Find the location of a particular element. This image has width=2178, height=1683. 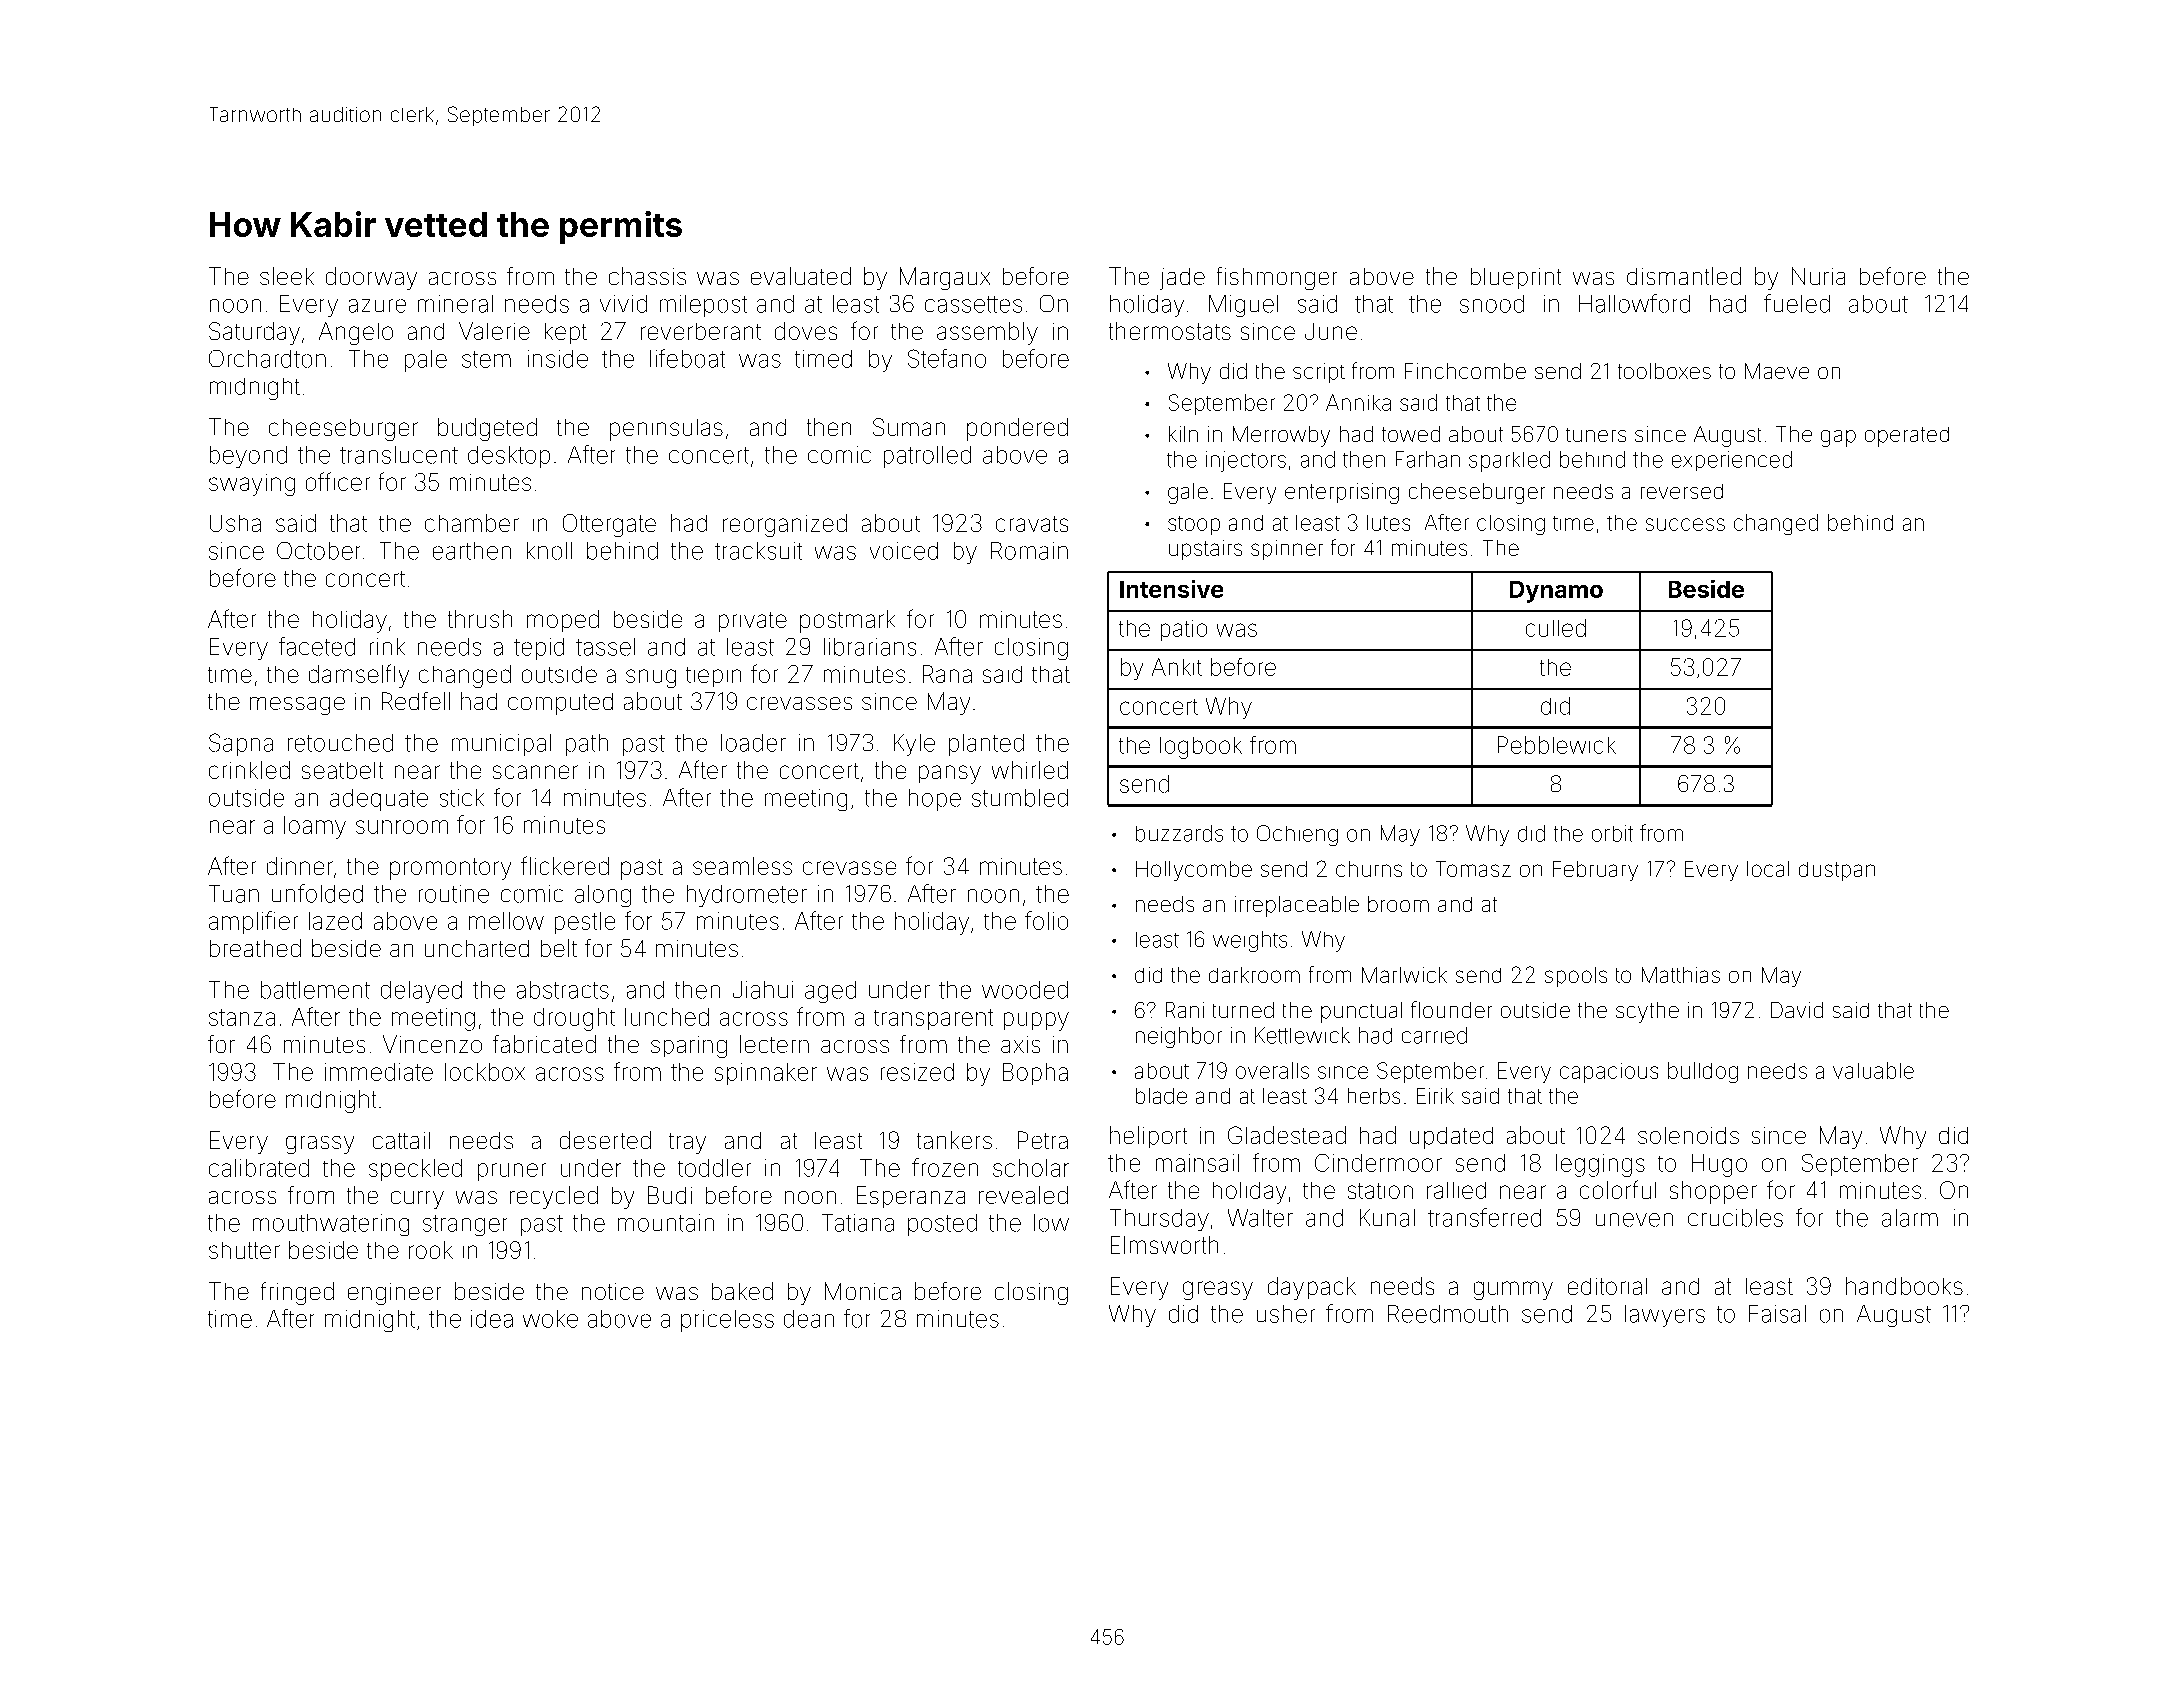

along is located at coordinates (603, 896).
